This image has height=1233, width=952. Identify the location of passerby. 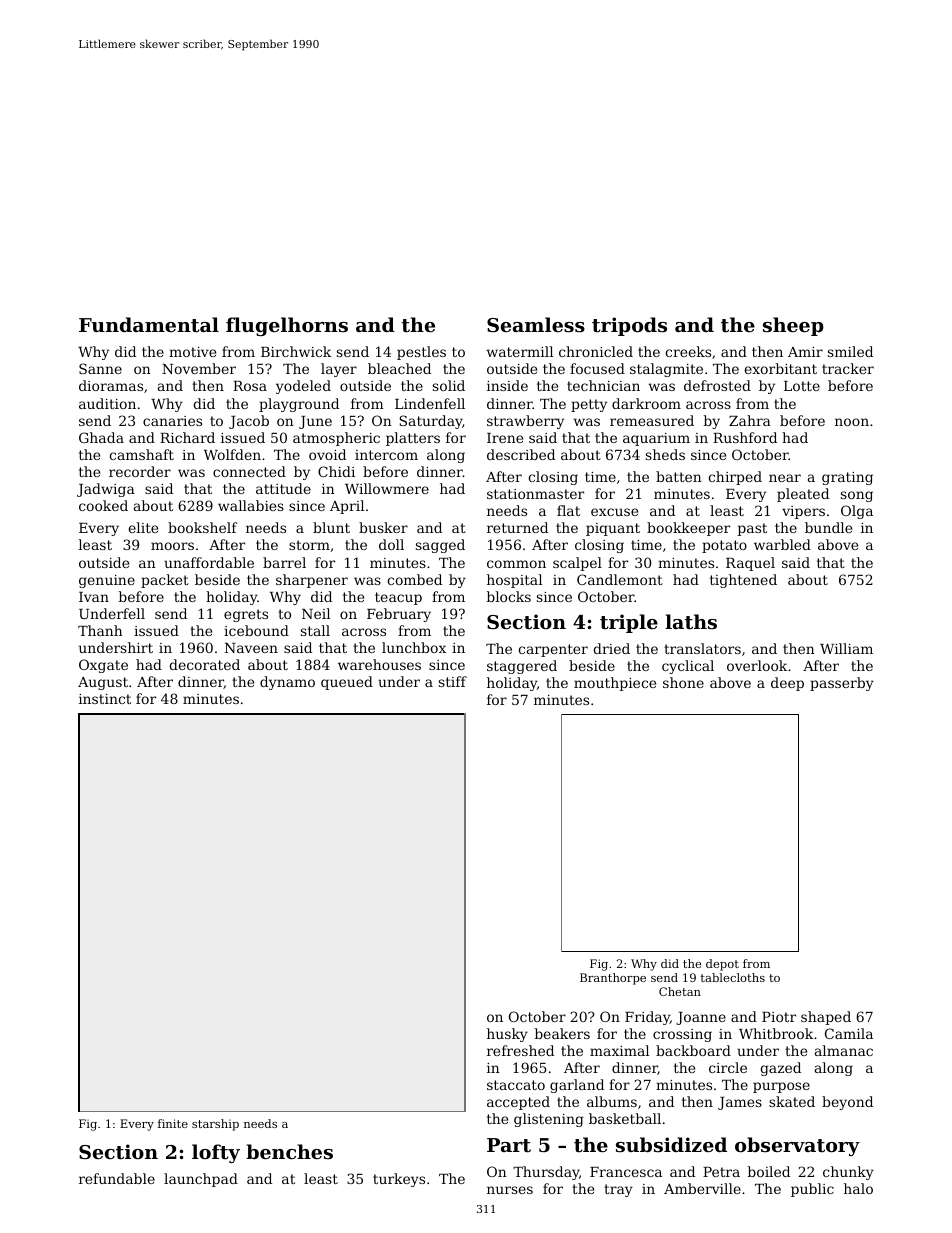
(842, 684).
